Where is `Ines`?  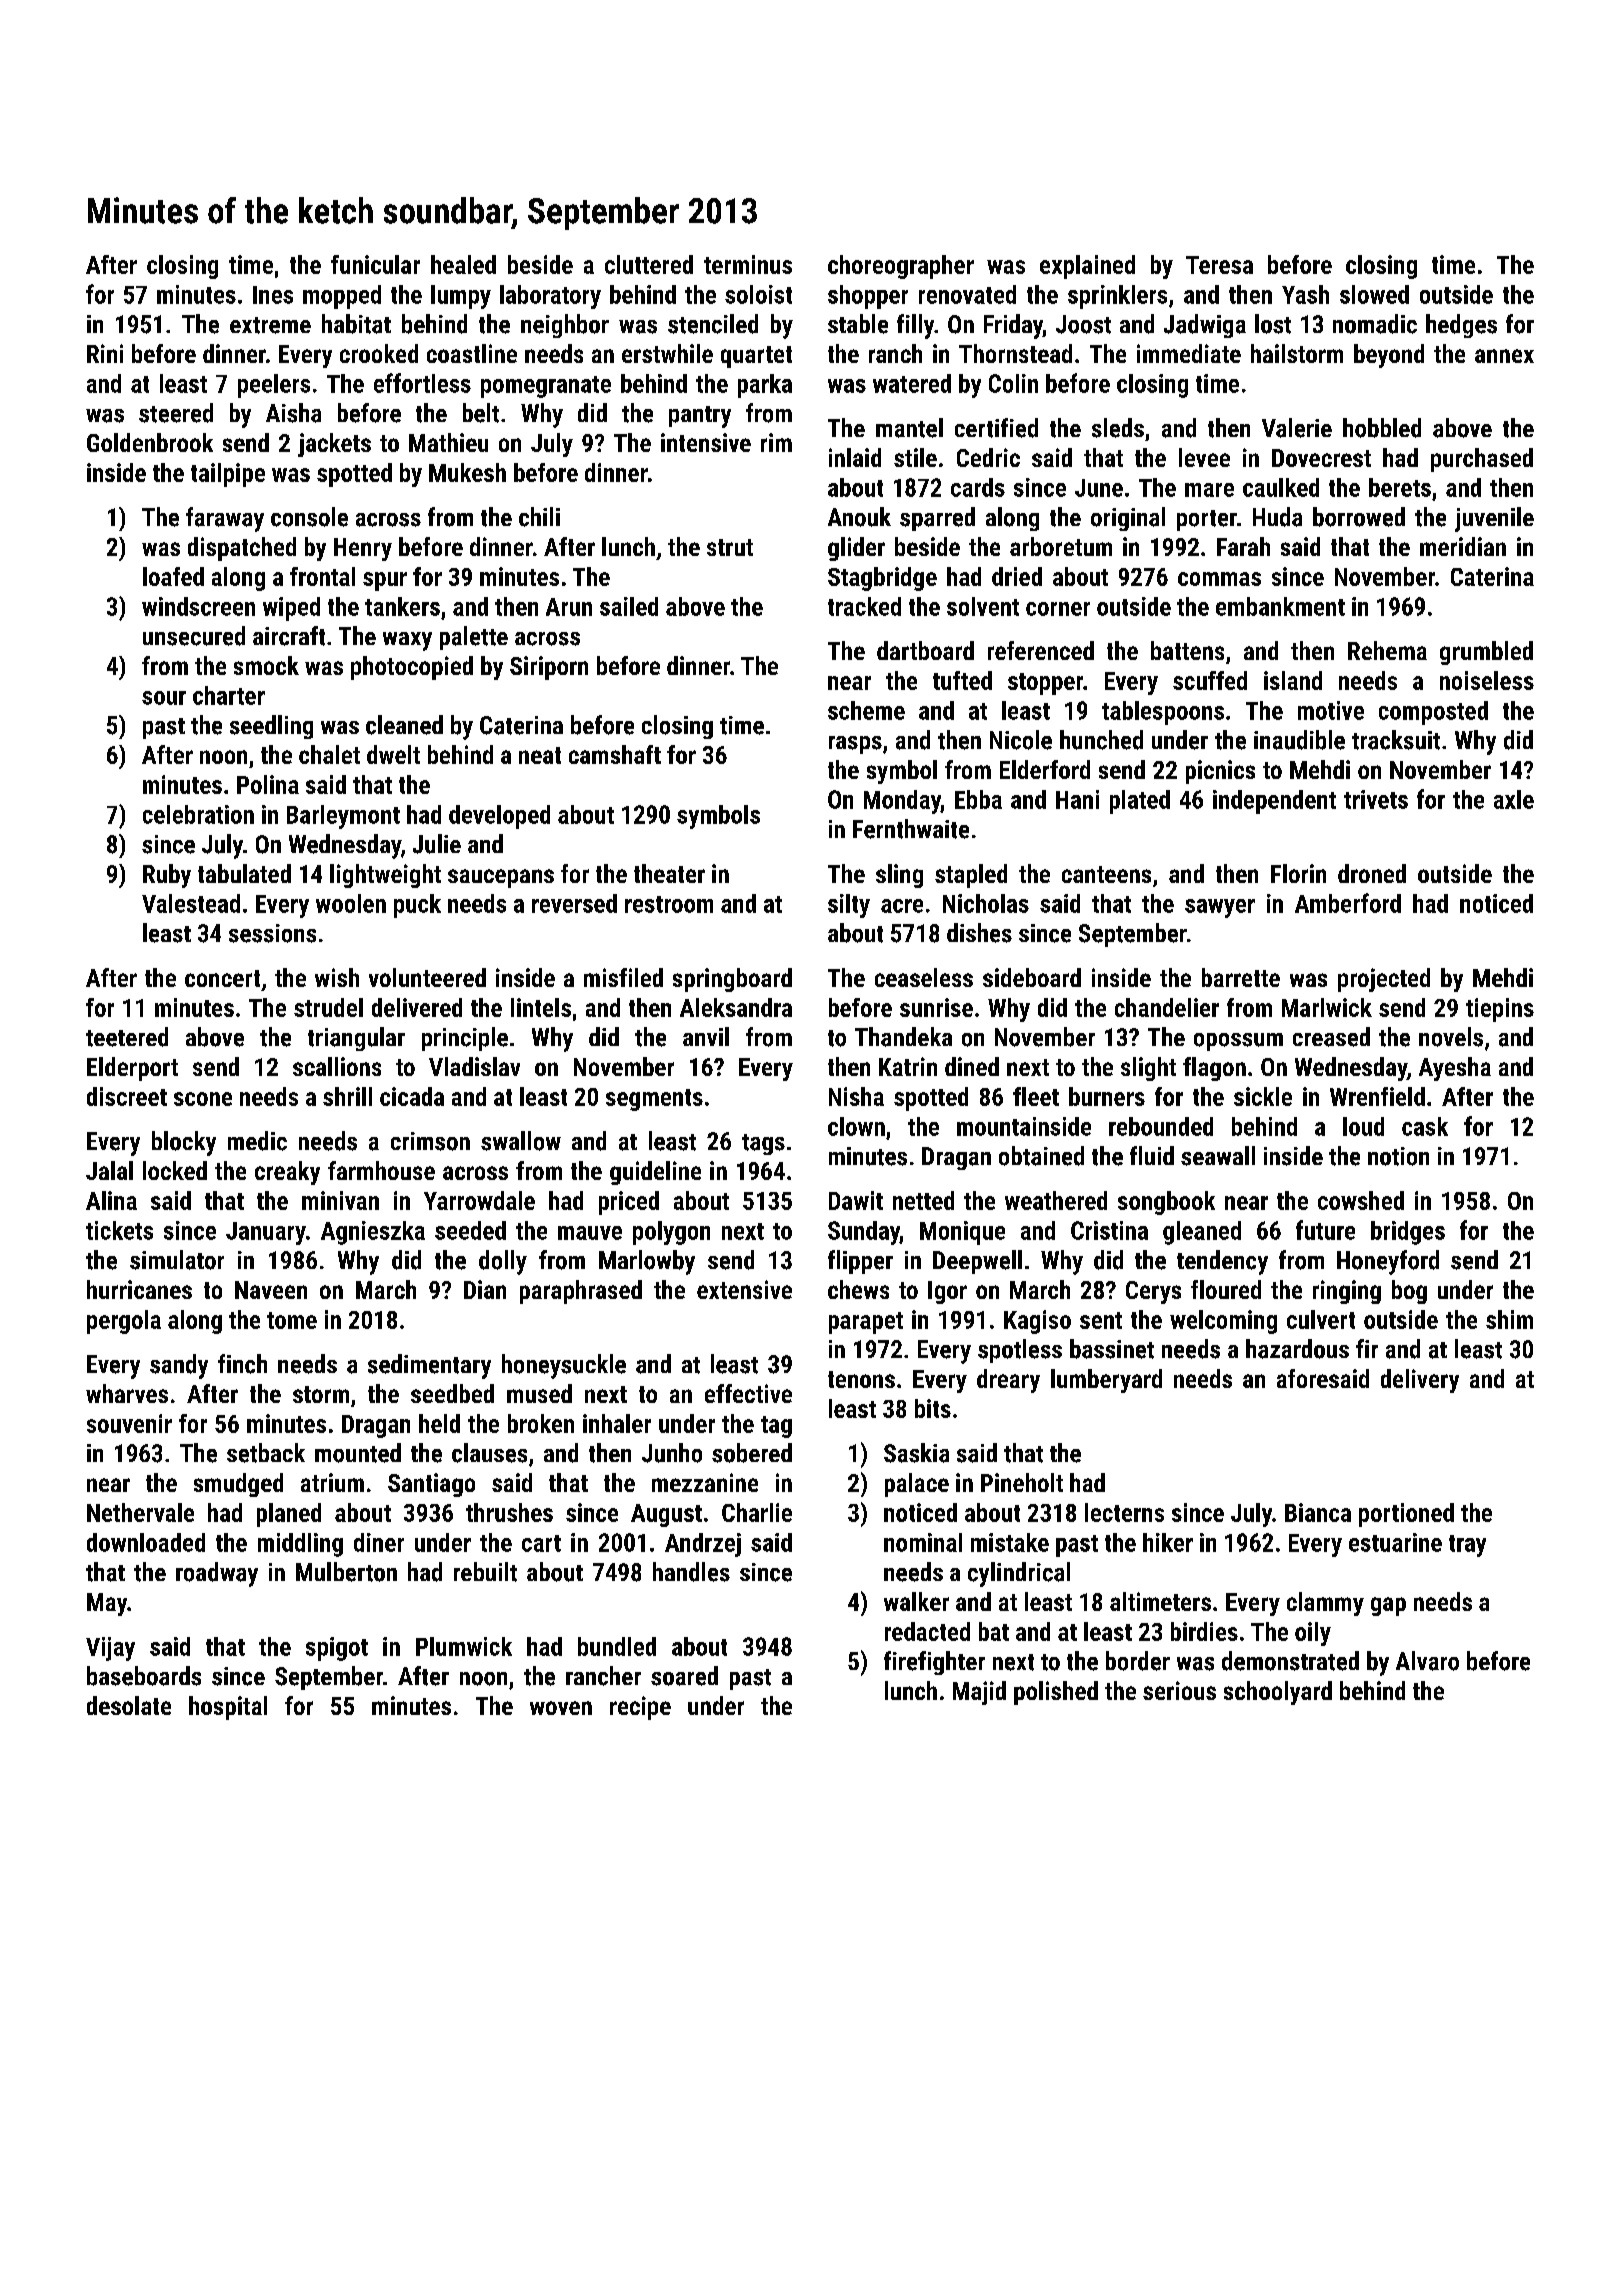 Ines is located at coordinates (273, 295).
